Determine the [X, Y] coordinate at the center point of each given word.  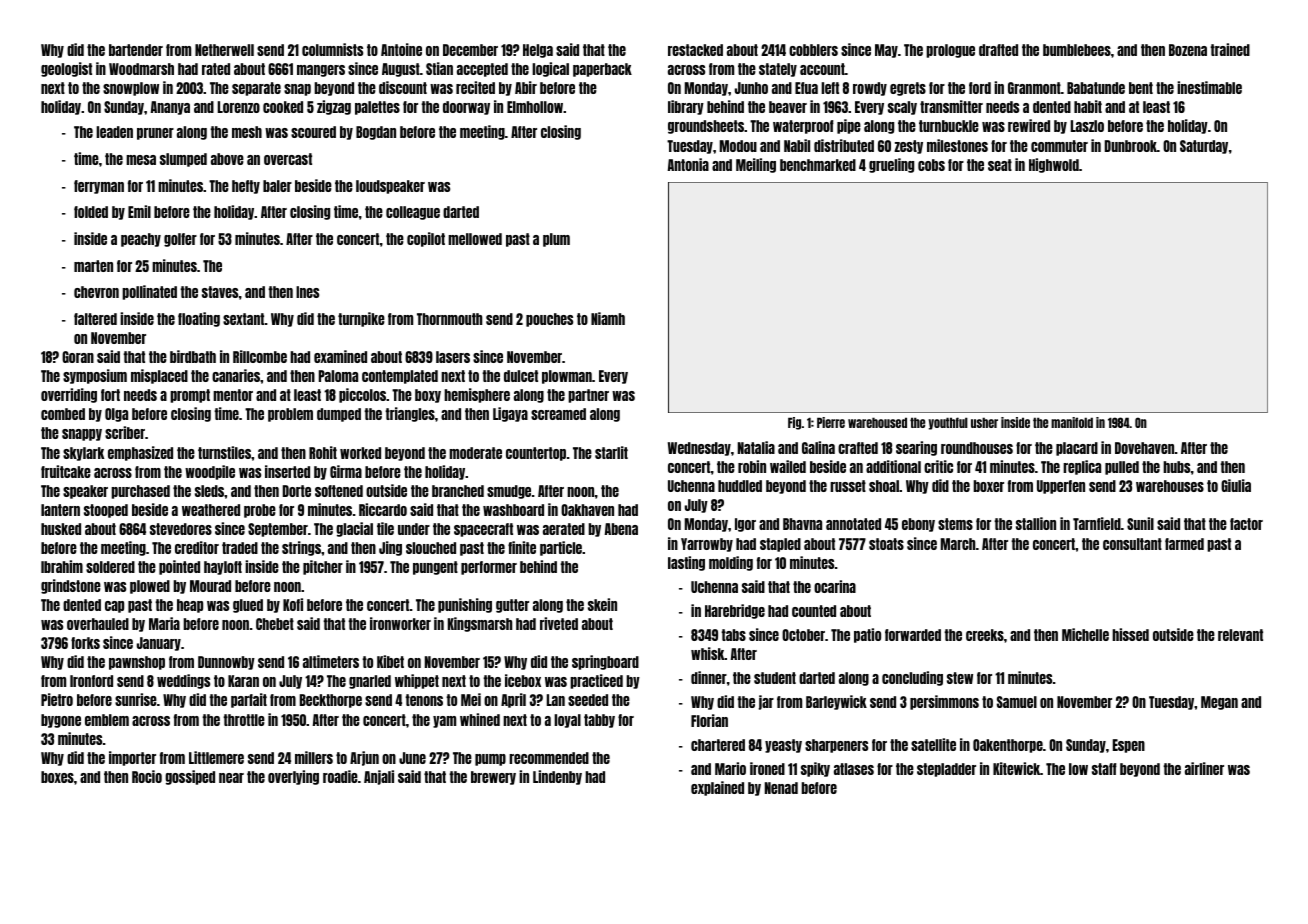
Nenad [781, 788]
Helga [538, 51]
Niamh [608, 318]
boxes [57, 777]
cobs [931, 165]
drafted [998, 50]
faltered [95, 319]
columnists [332, 49]
